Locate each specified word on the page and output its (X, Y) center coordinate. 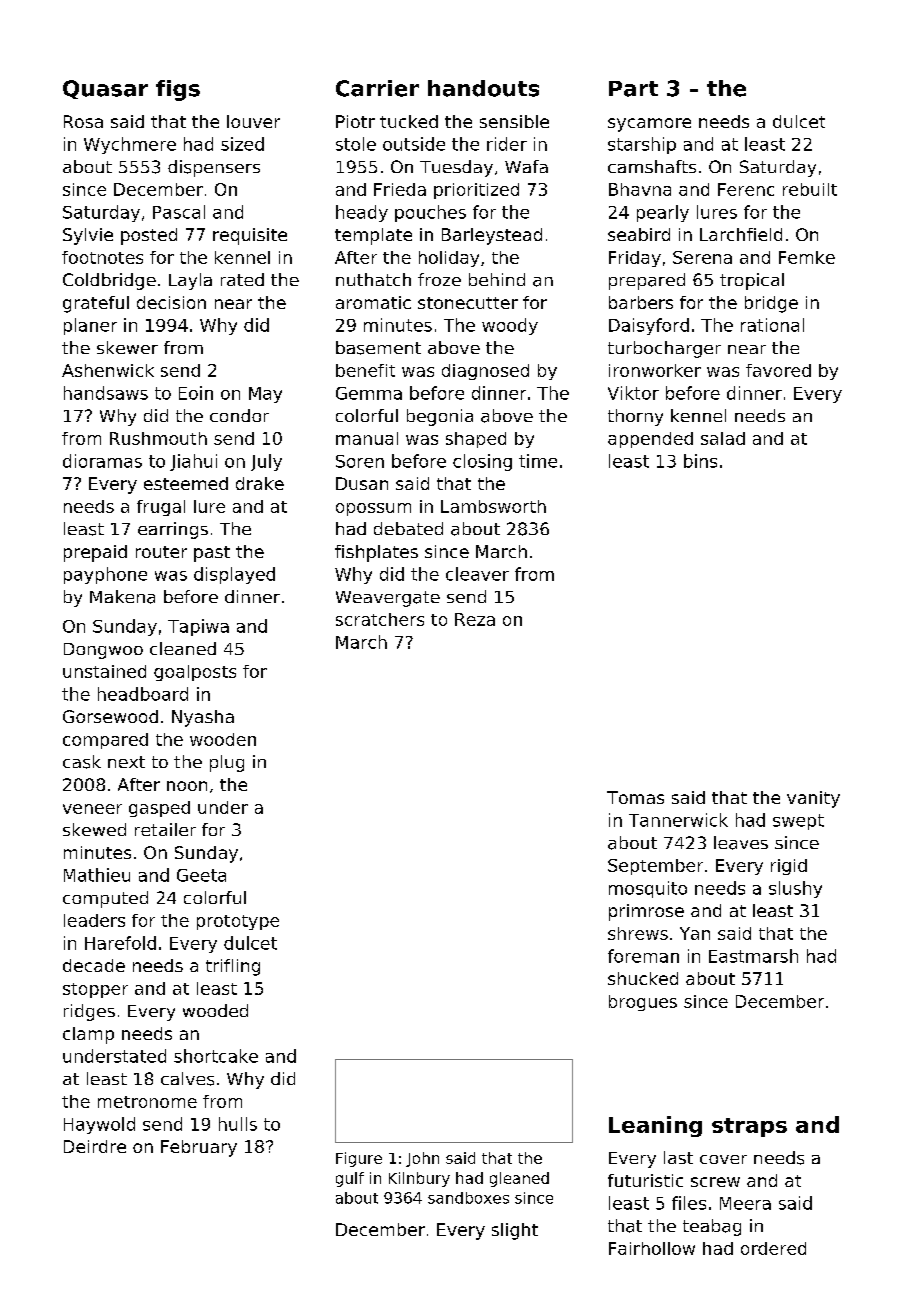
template (373, 236)
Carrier (377, 88)
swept (798, 822)
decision (171, 302)
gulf (350, 1179)
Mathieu (97, 875)
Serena (702, 257)
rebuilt (810, 189)
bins (700, 461)
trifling (233, 967)
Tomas (635, 797)
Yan (695, 933)
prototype (238, 922)
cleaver (477, 574)
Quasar (105, 89)
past (212, 554)
